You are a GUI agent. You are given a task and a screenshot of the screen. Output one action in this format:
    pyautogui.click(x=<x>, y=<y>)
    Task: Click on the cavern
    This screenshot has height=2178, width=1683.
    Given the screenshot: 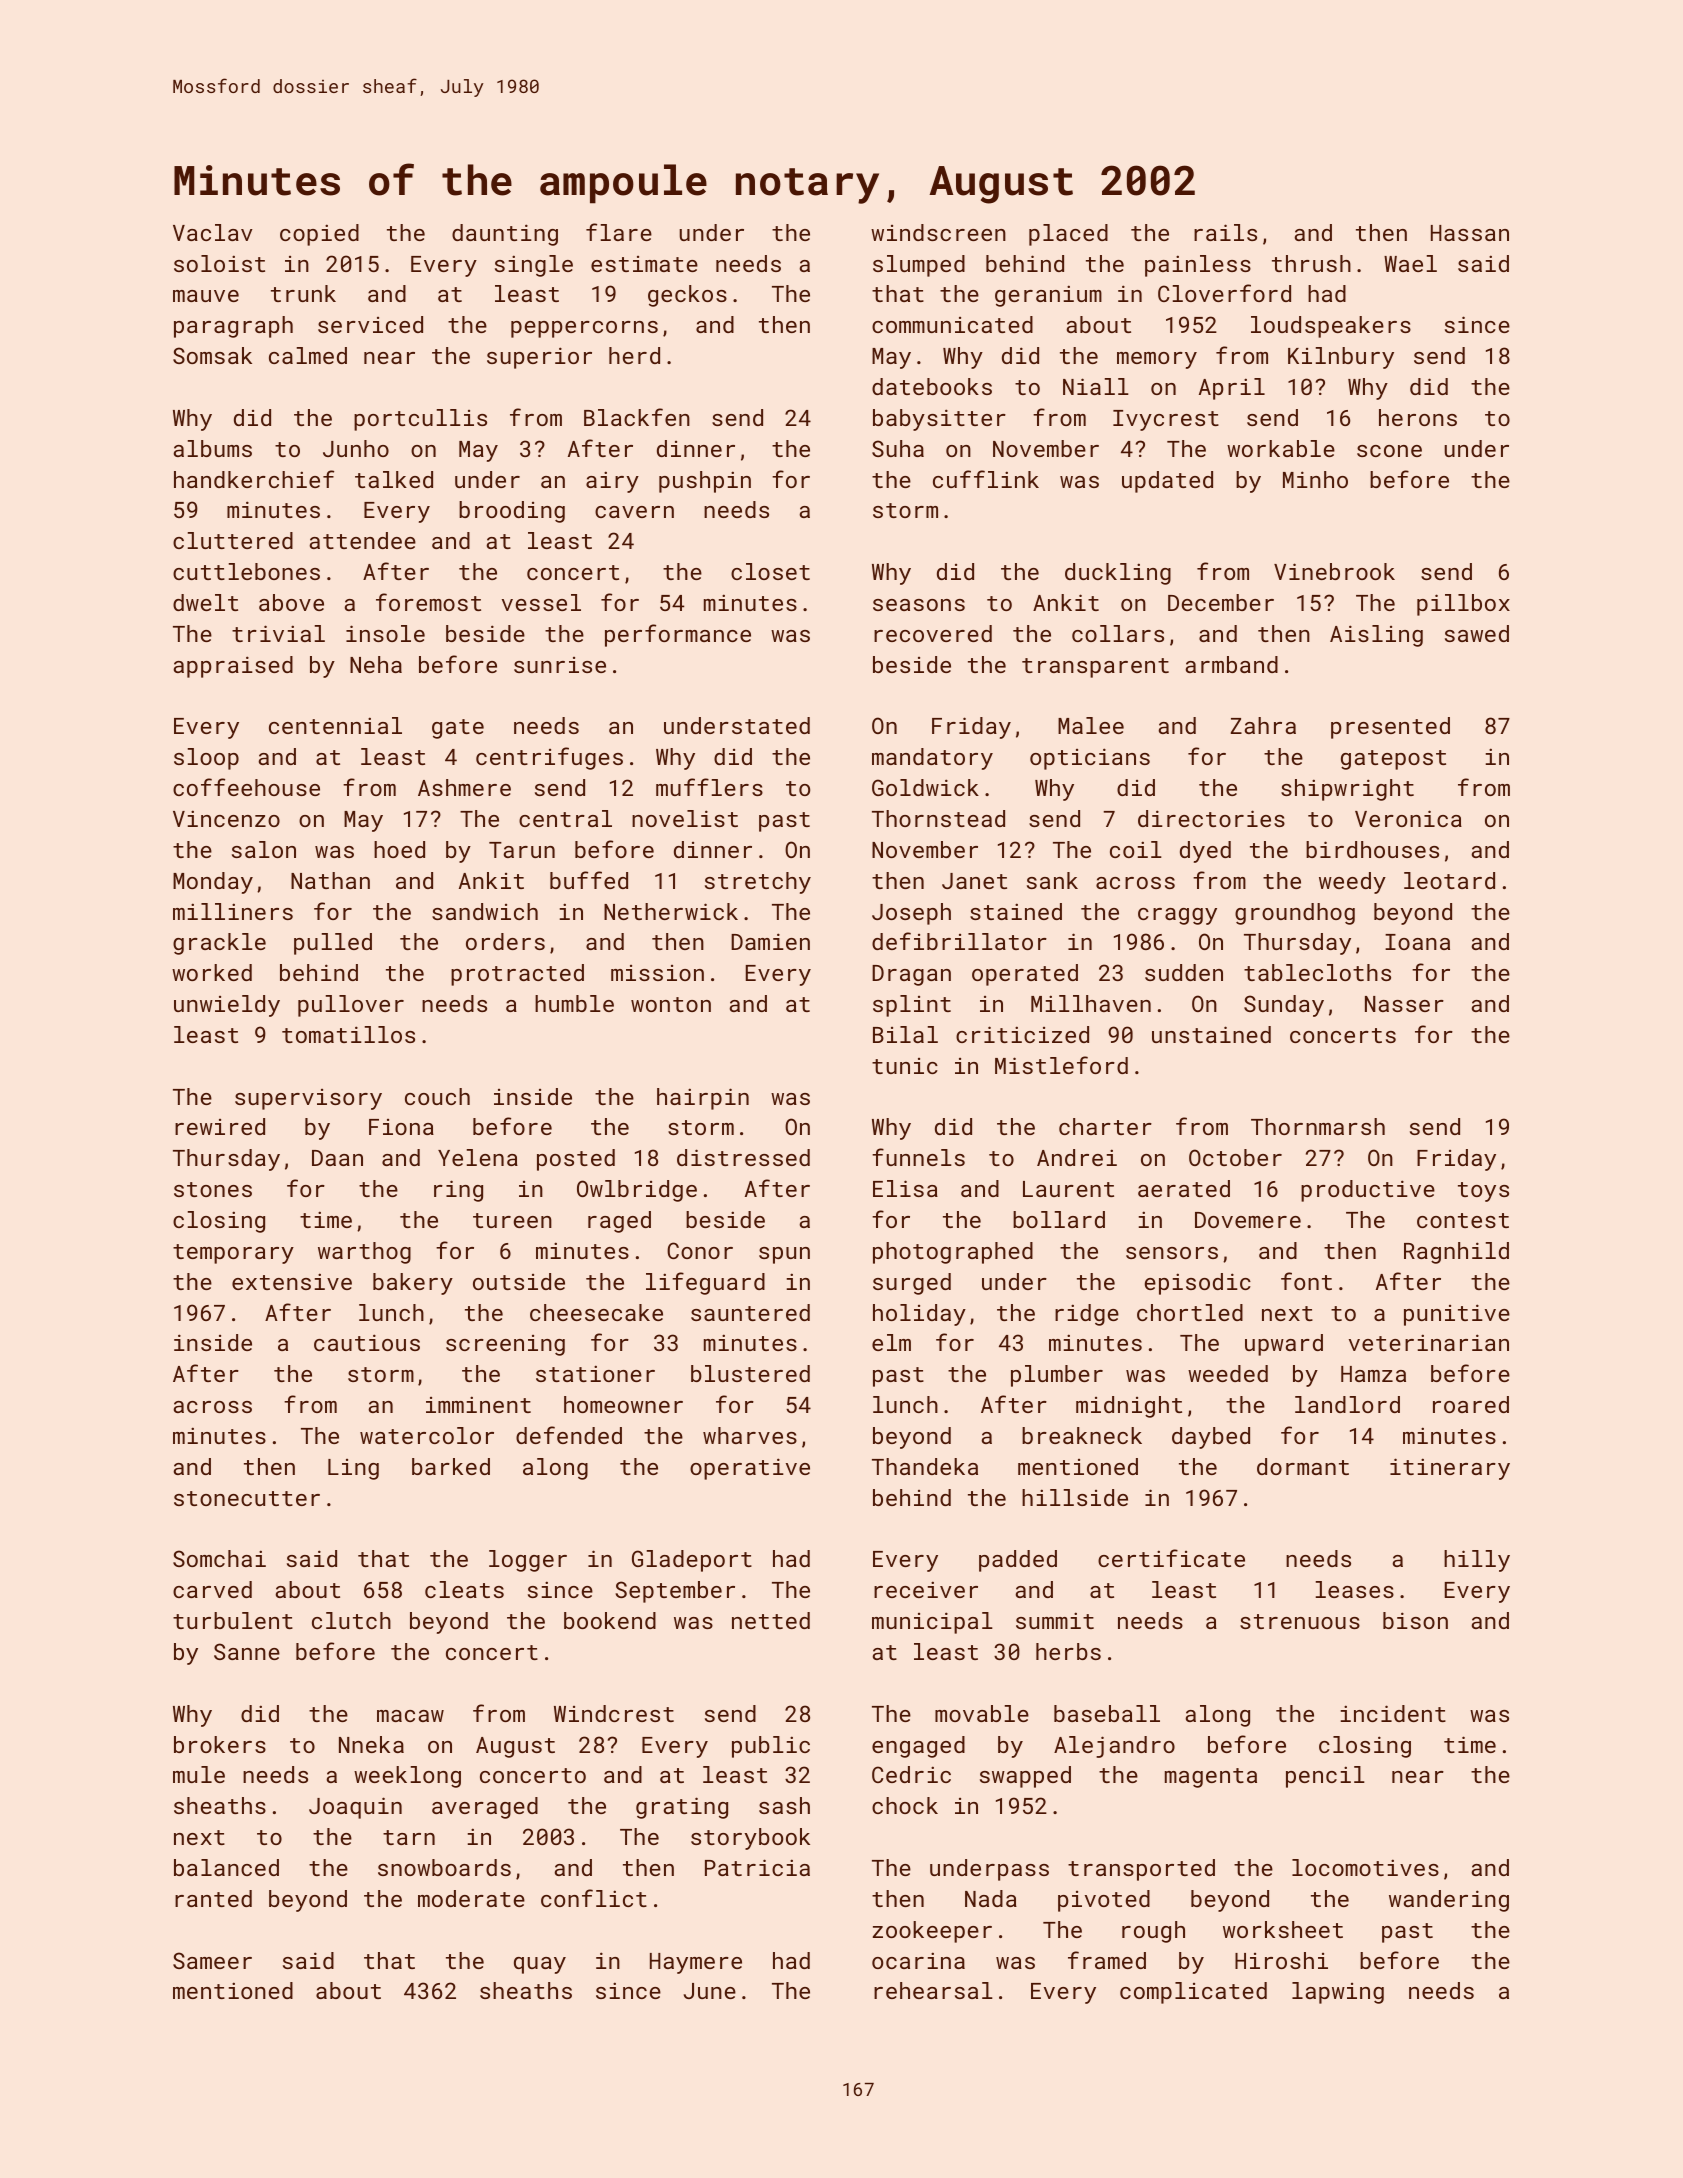 What is the action you would take?
    pyautogui.click(x=634, y=512)
